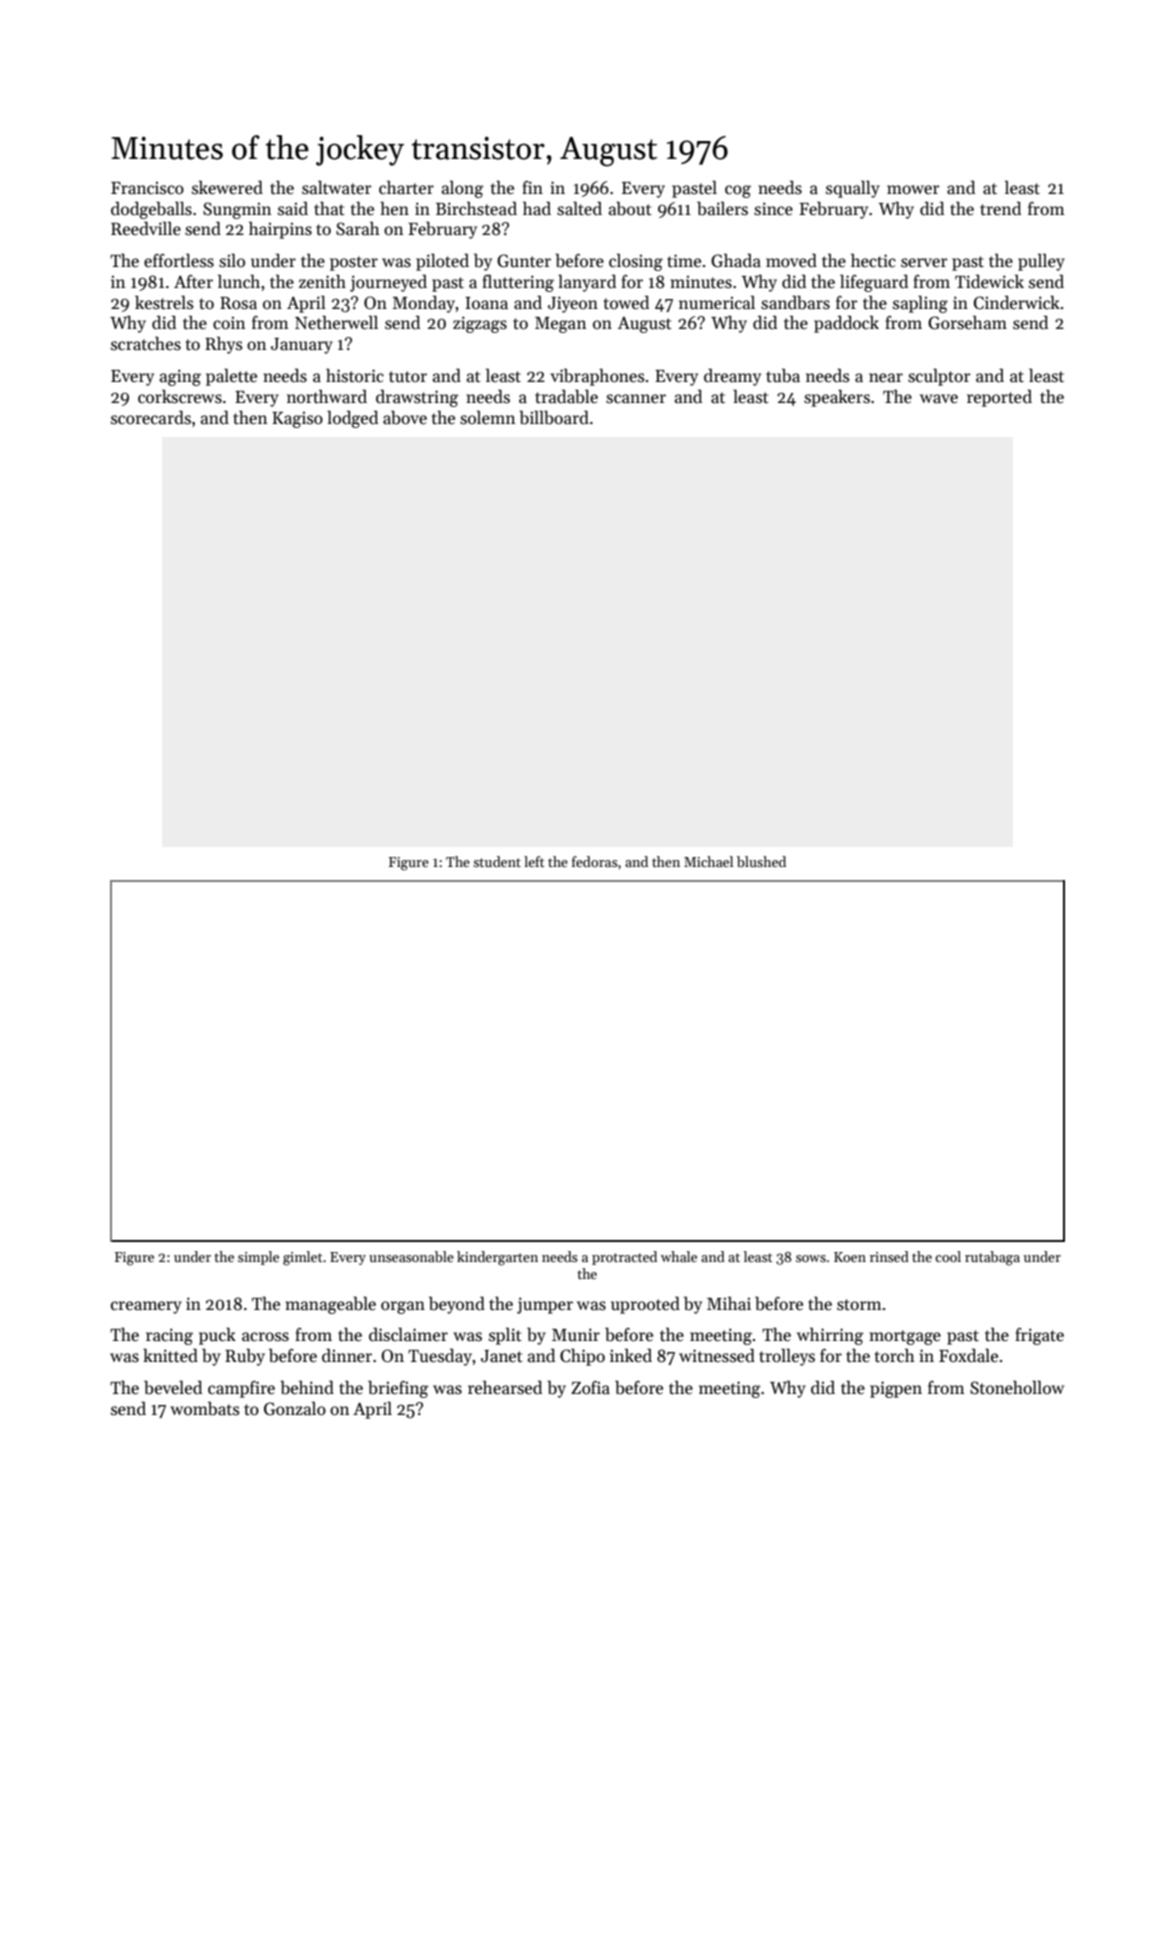 This screenshot has height=1935, width=1175. Describe the element at coordinates (708, 861) in the screenshot. I see `Michael` at that location.
